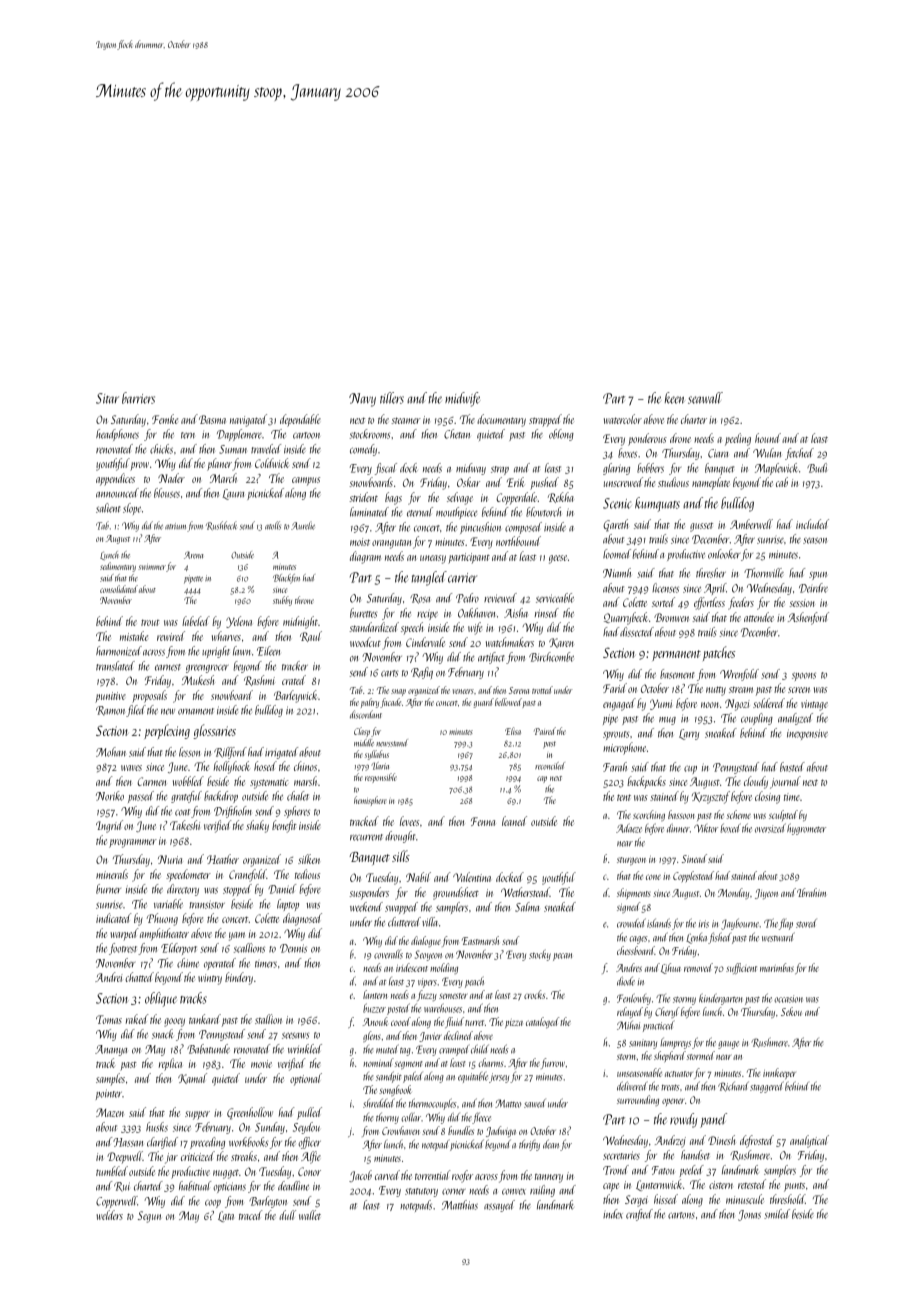 This page has width=924, height=1308. Describe the element at coordinates (188, 963) in the page. I see `chime` at that location.
